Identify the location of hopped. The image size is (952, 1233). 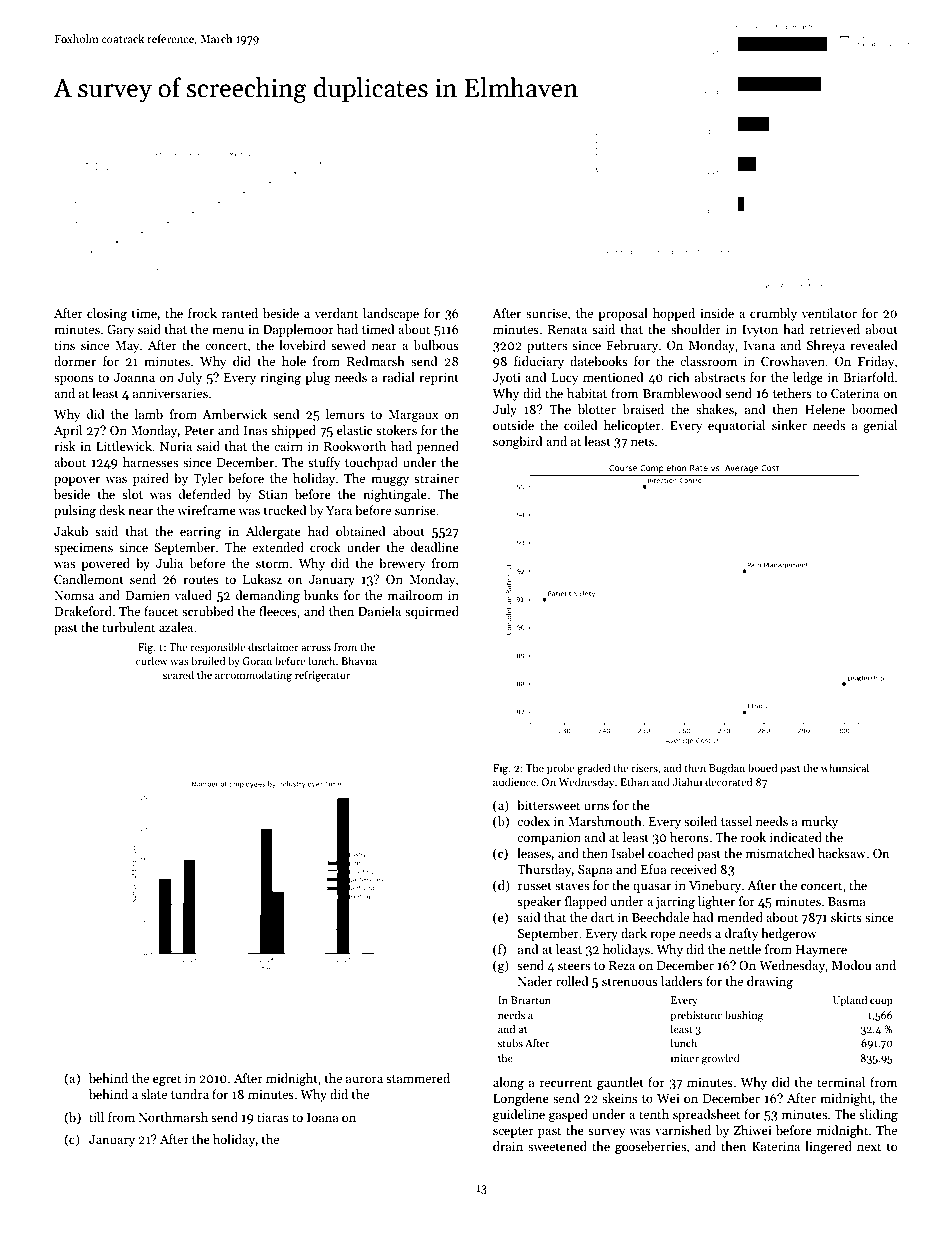
(674, 314).
